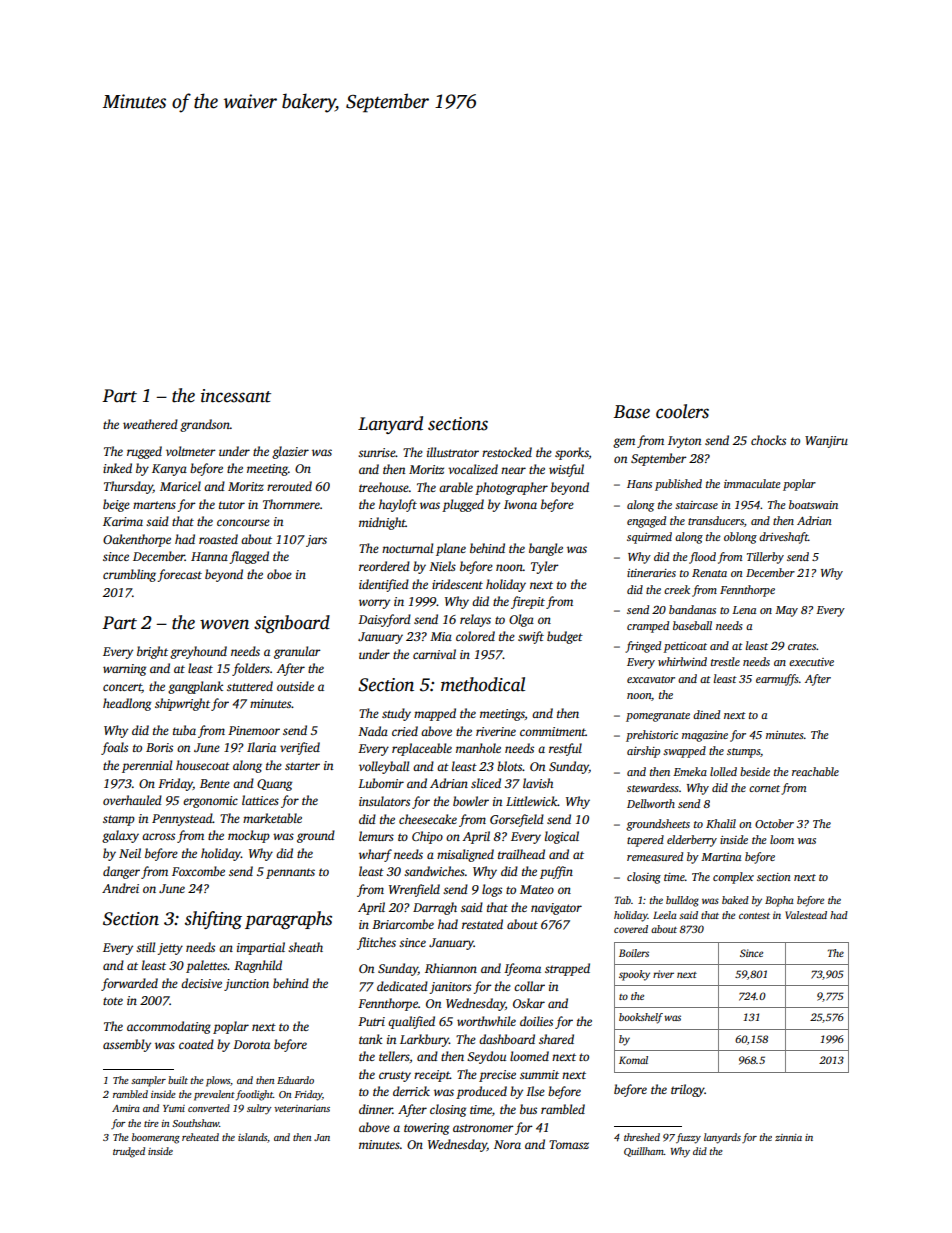  I want to click on staircase, so click(696, 505).
